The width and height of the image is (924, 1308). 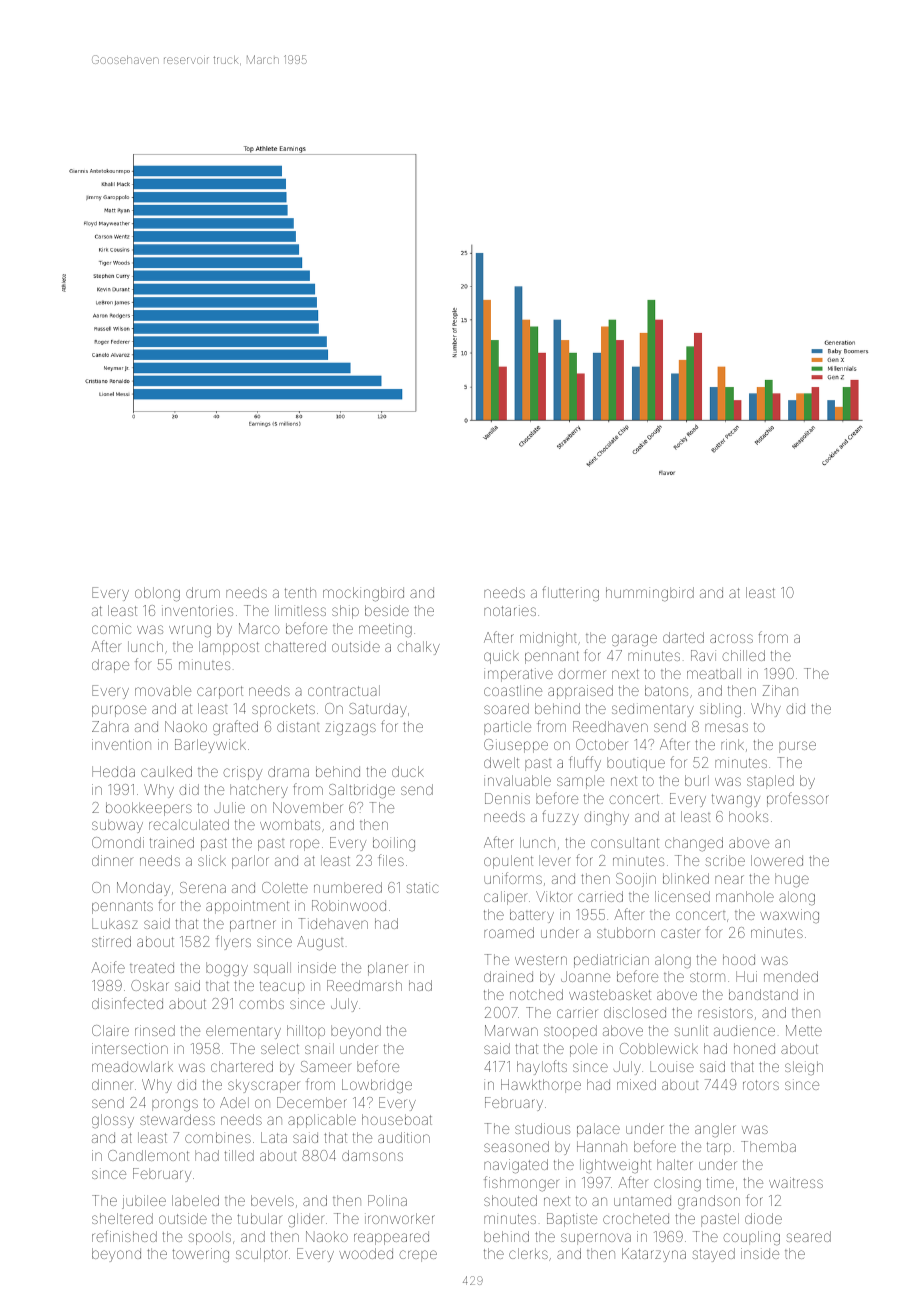 What do you see at coordinates (233, 942) in the image?
I see `flyers` at bounding box center [233, 942].
